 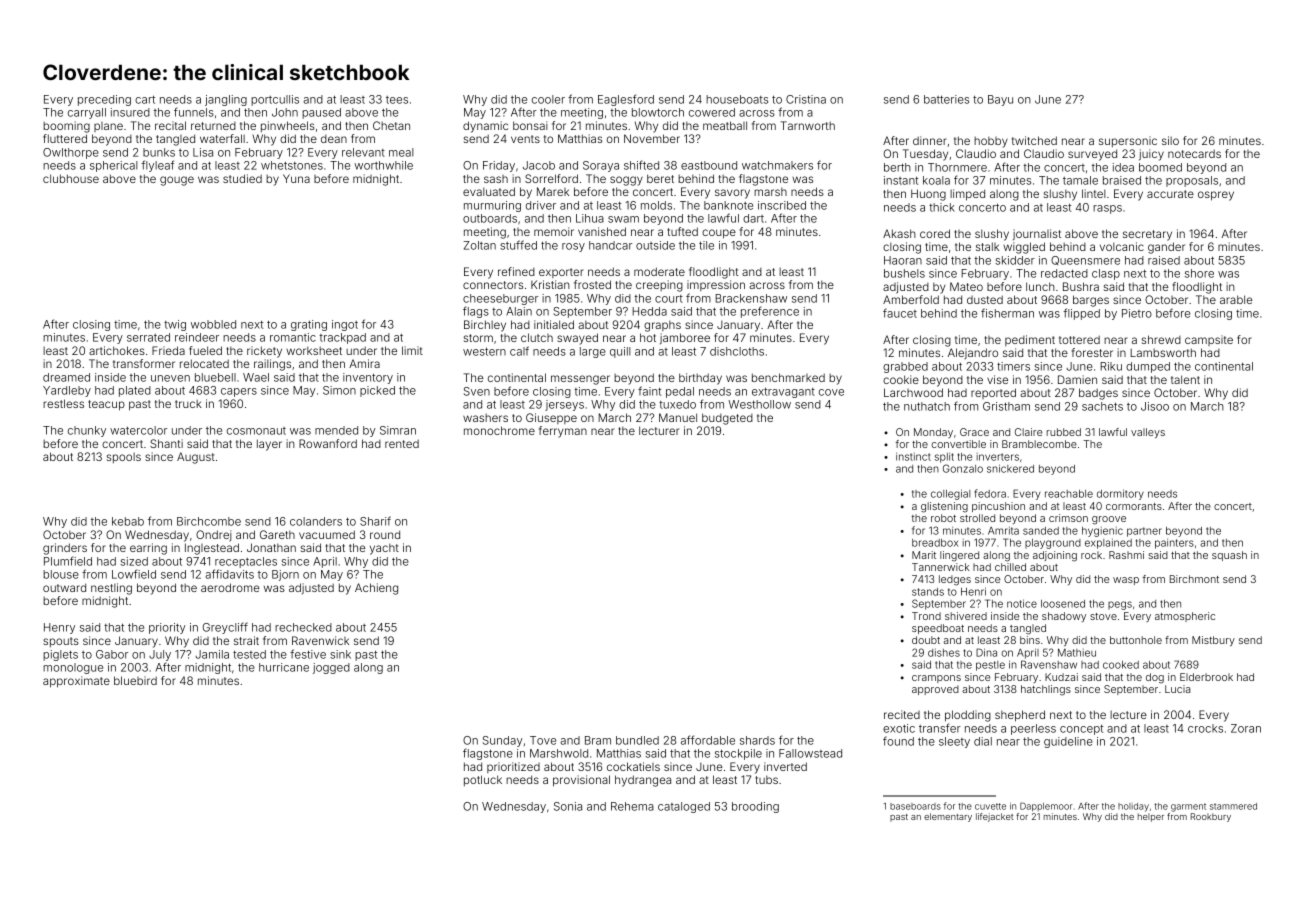 I want to click on bluebird, so click(x=135, y=680).
